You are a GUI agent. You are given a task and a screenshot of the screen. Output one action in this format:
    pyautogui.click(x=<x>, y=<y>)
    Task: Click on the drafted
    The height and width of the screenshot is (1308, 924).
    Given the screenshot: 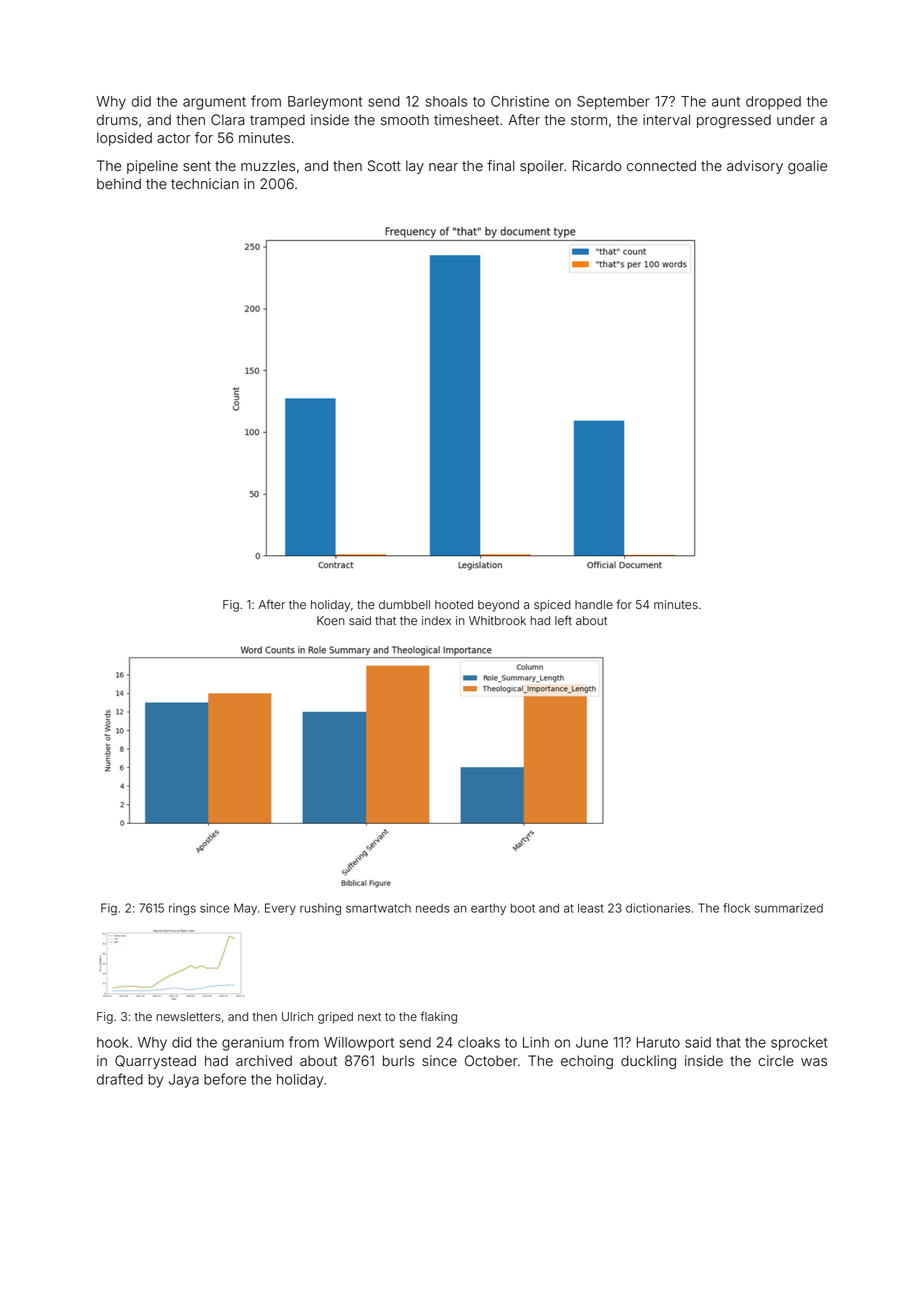 What is the action you would take?
    pyautogui.click(x=120, y=1079)
